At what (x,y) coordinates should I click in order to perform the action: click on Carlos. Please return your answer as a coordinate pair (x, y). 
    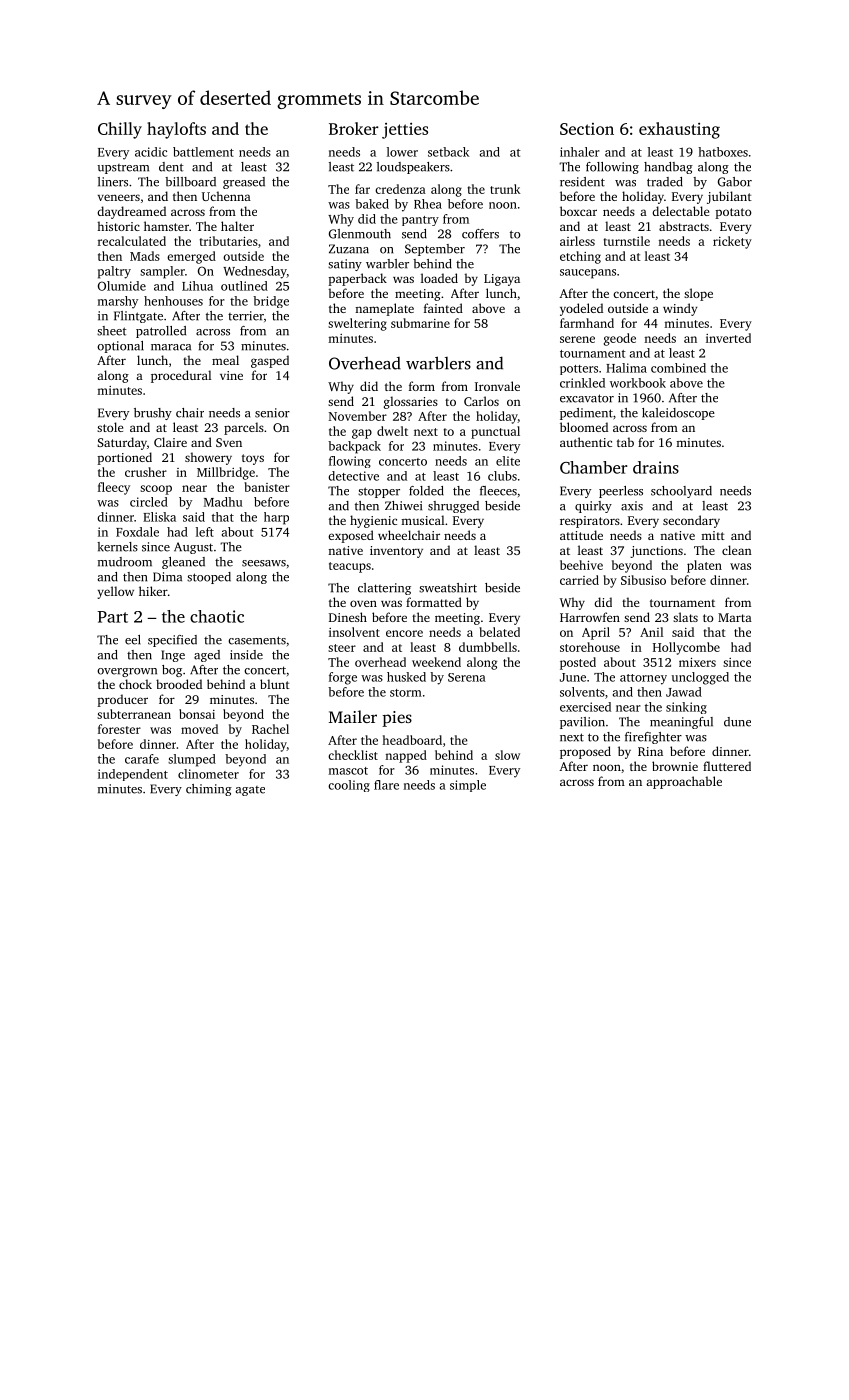
    Looking at the image, I should click on (481, 401).
